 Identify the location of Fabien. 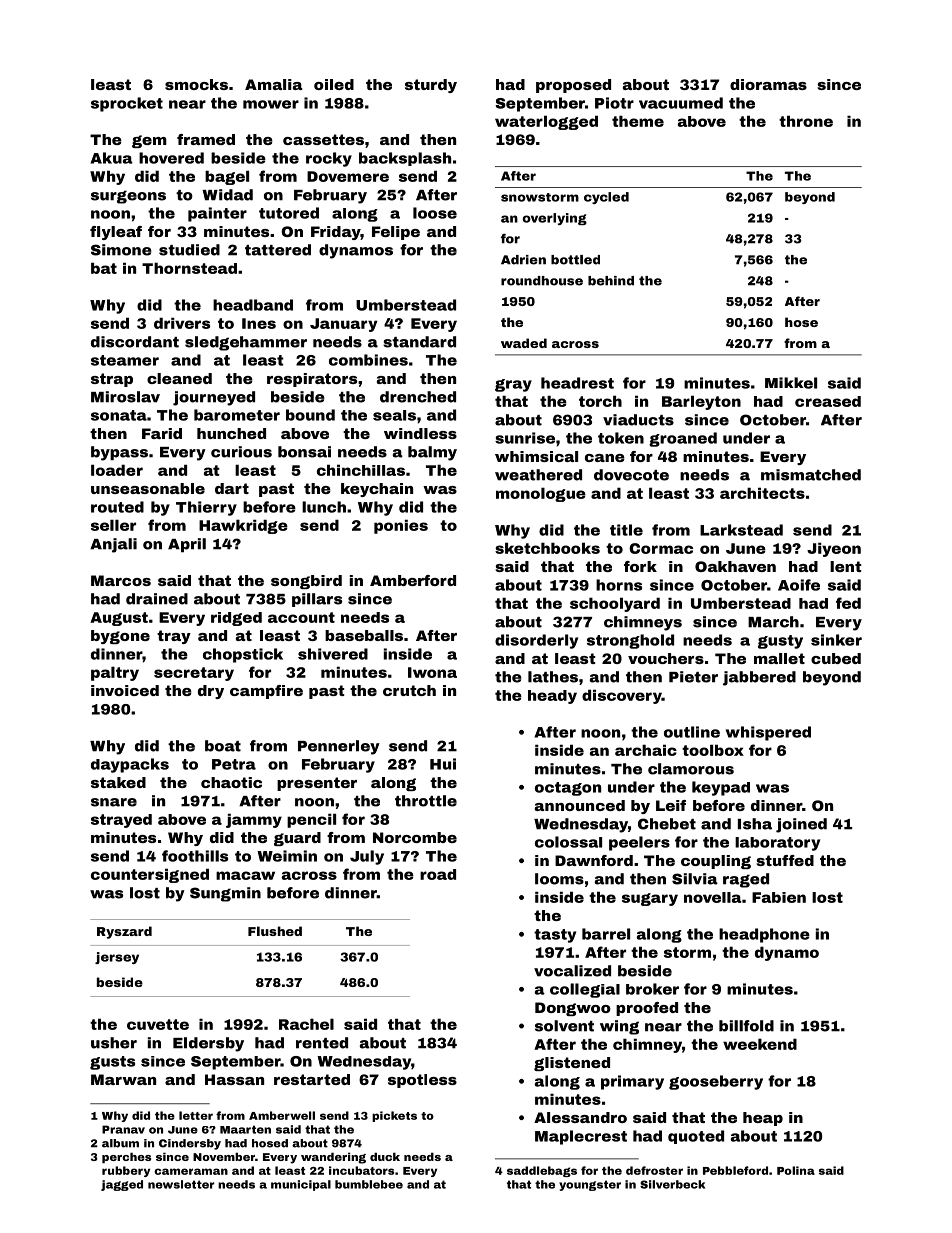
(779, 897).
